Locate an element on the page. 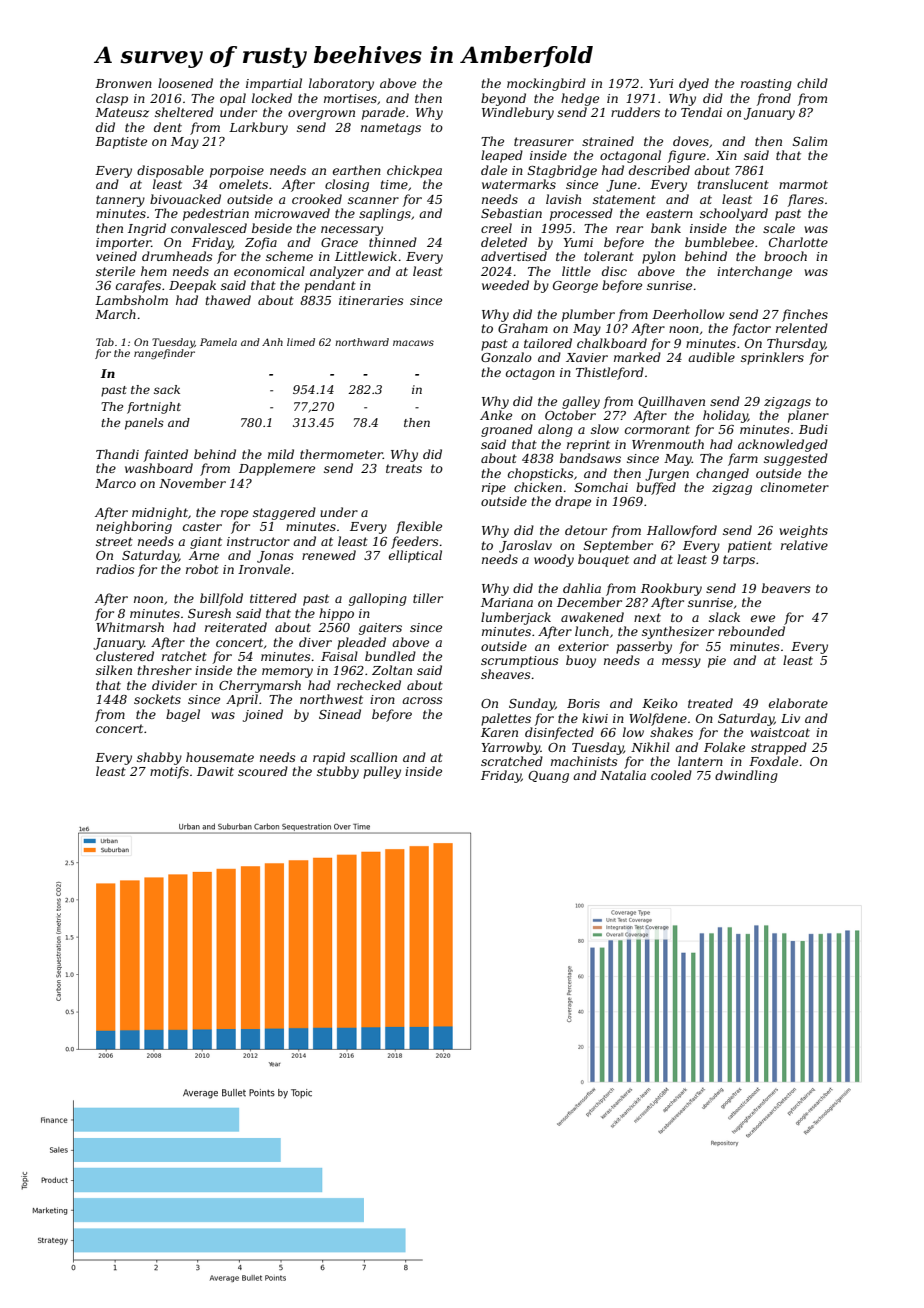 The width and height of the document is (924, 1308). giant is located at coordinates (206, 543).
